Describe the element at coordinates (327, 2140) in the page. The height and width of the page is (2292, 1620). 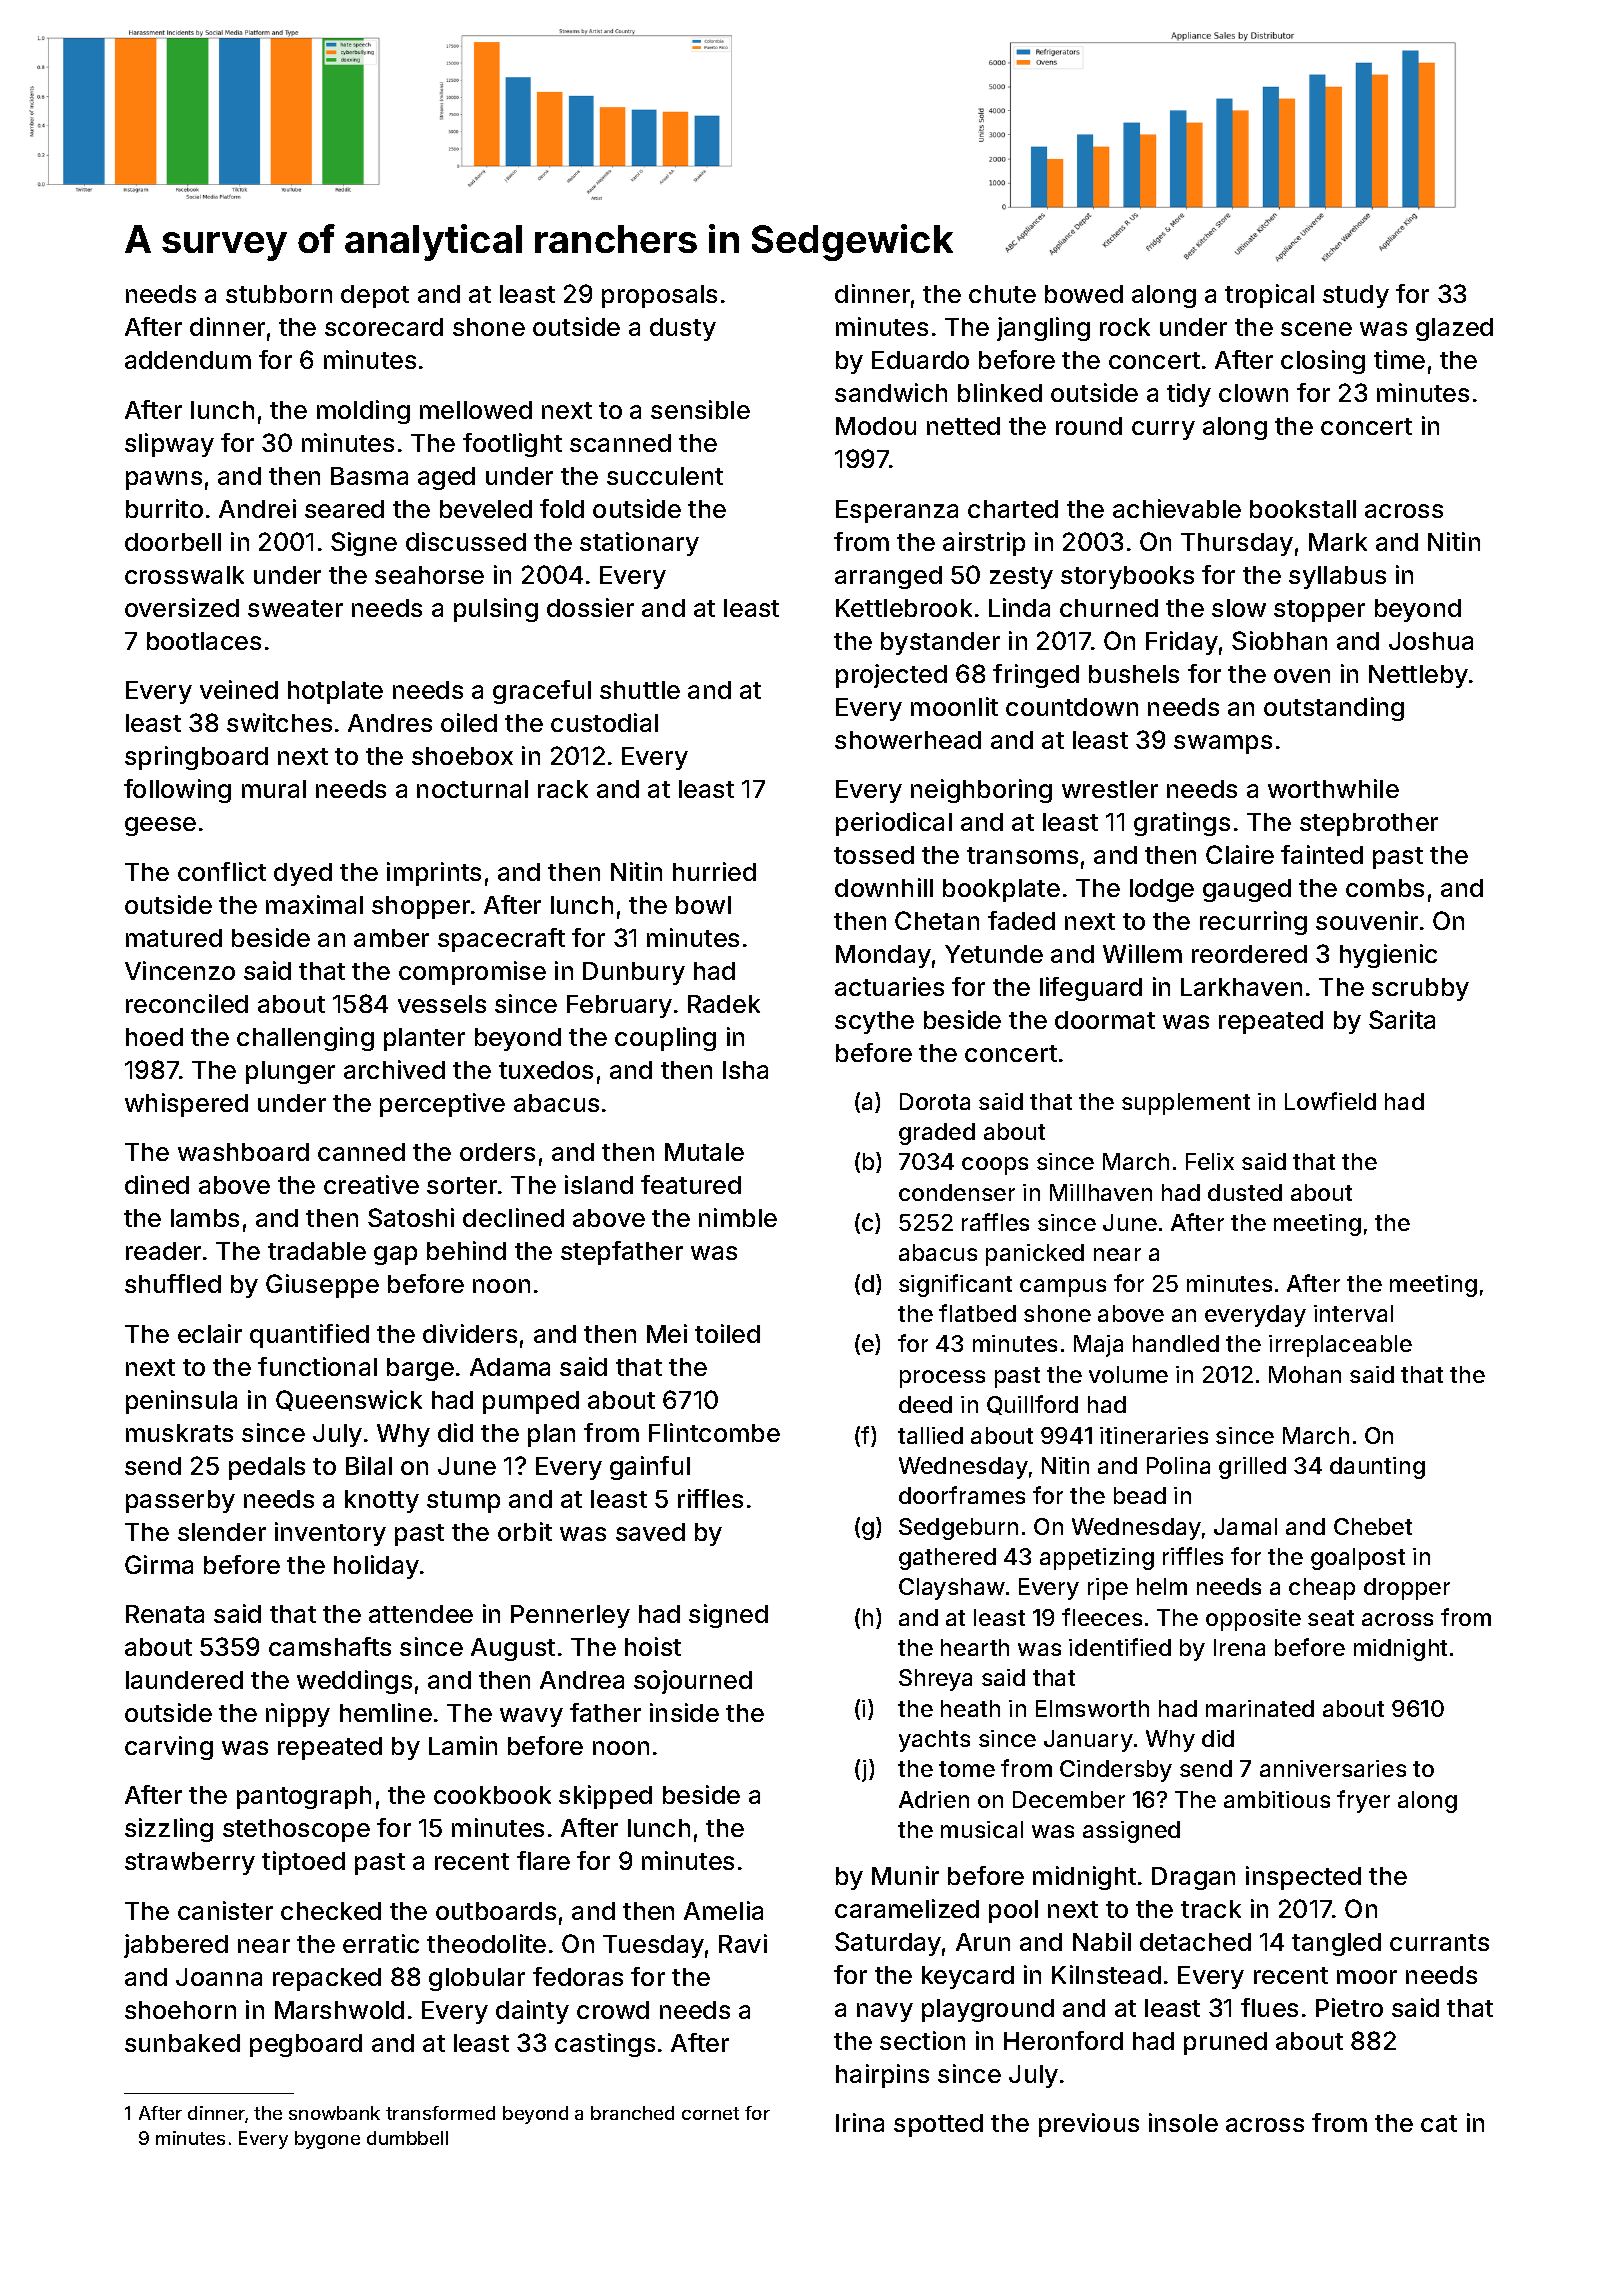
I see `bygone` at that location.
